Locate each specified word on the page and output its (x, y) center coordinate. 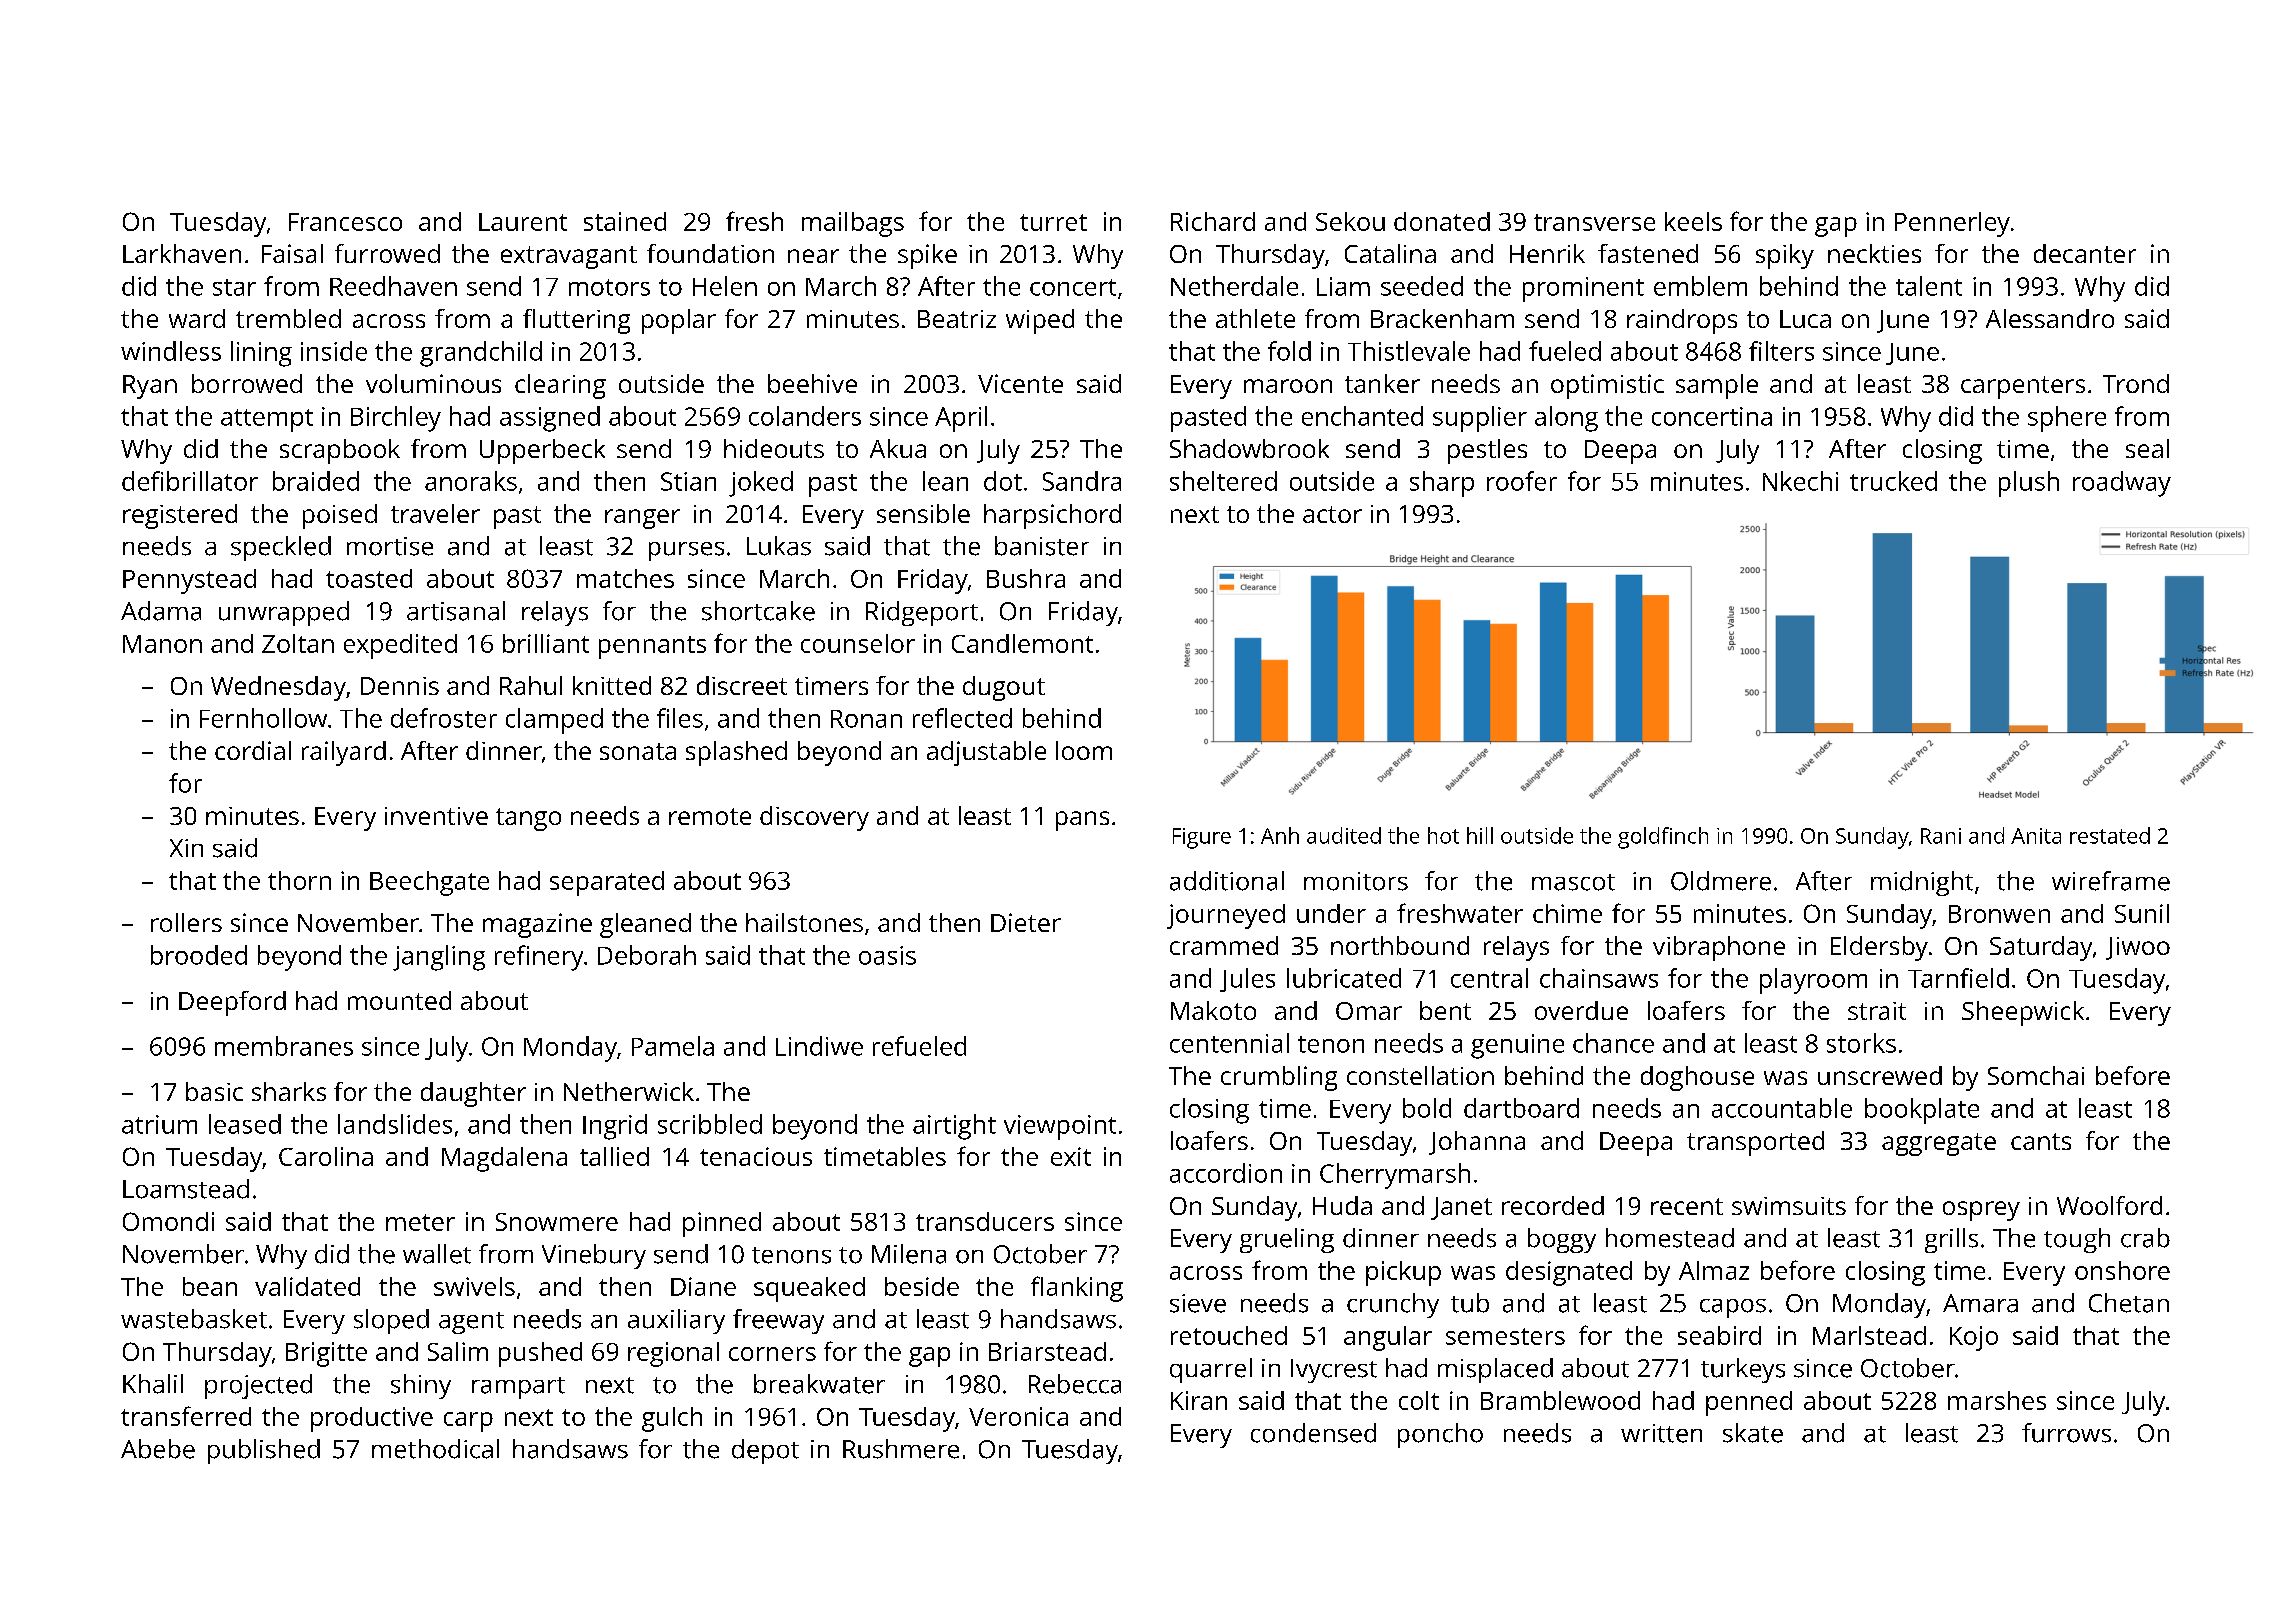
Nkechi (1800, 481)
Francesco (345, 222)
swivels (474, 1286)
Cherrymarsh (1395, 1176)
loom (1084, 750)
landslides (395, 1124)
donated (1442, 221)
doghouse (1697, 1078)
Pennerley (1952, 224)
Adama (161, 611)
